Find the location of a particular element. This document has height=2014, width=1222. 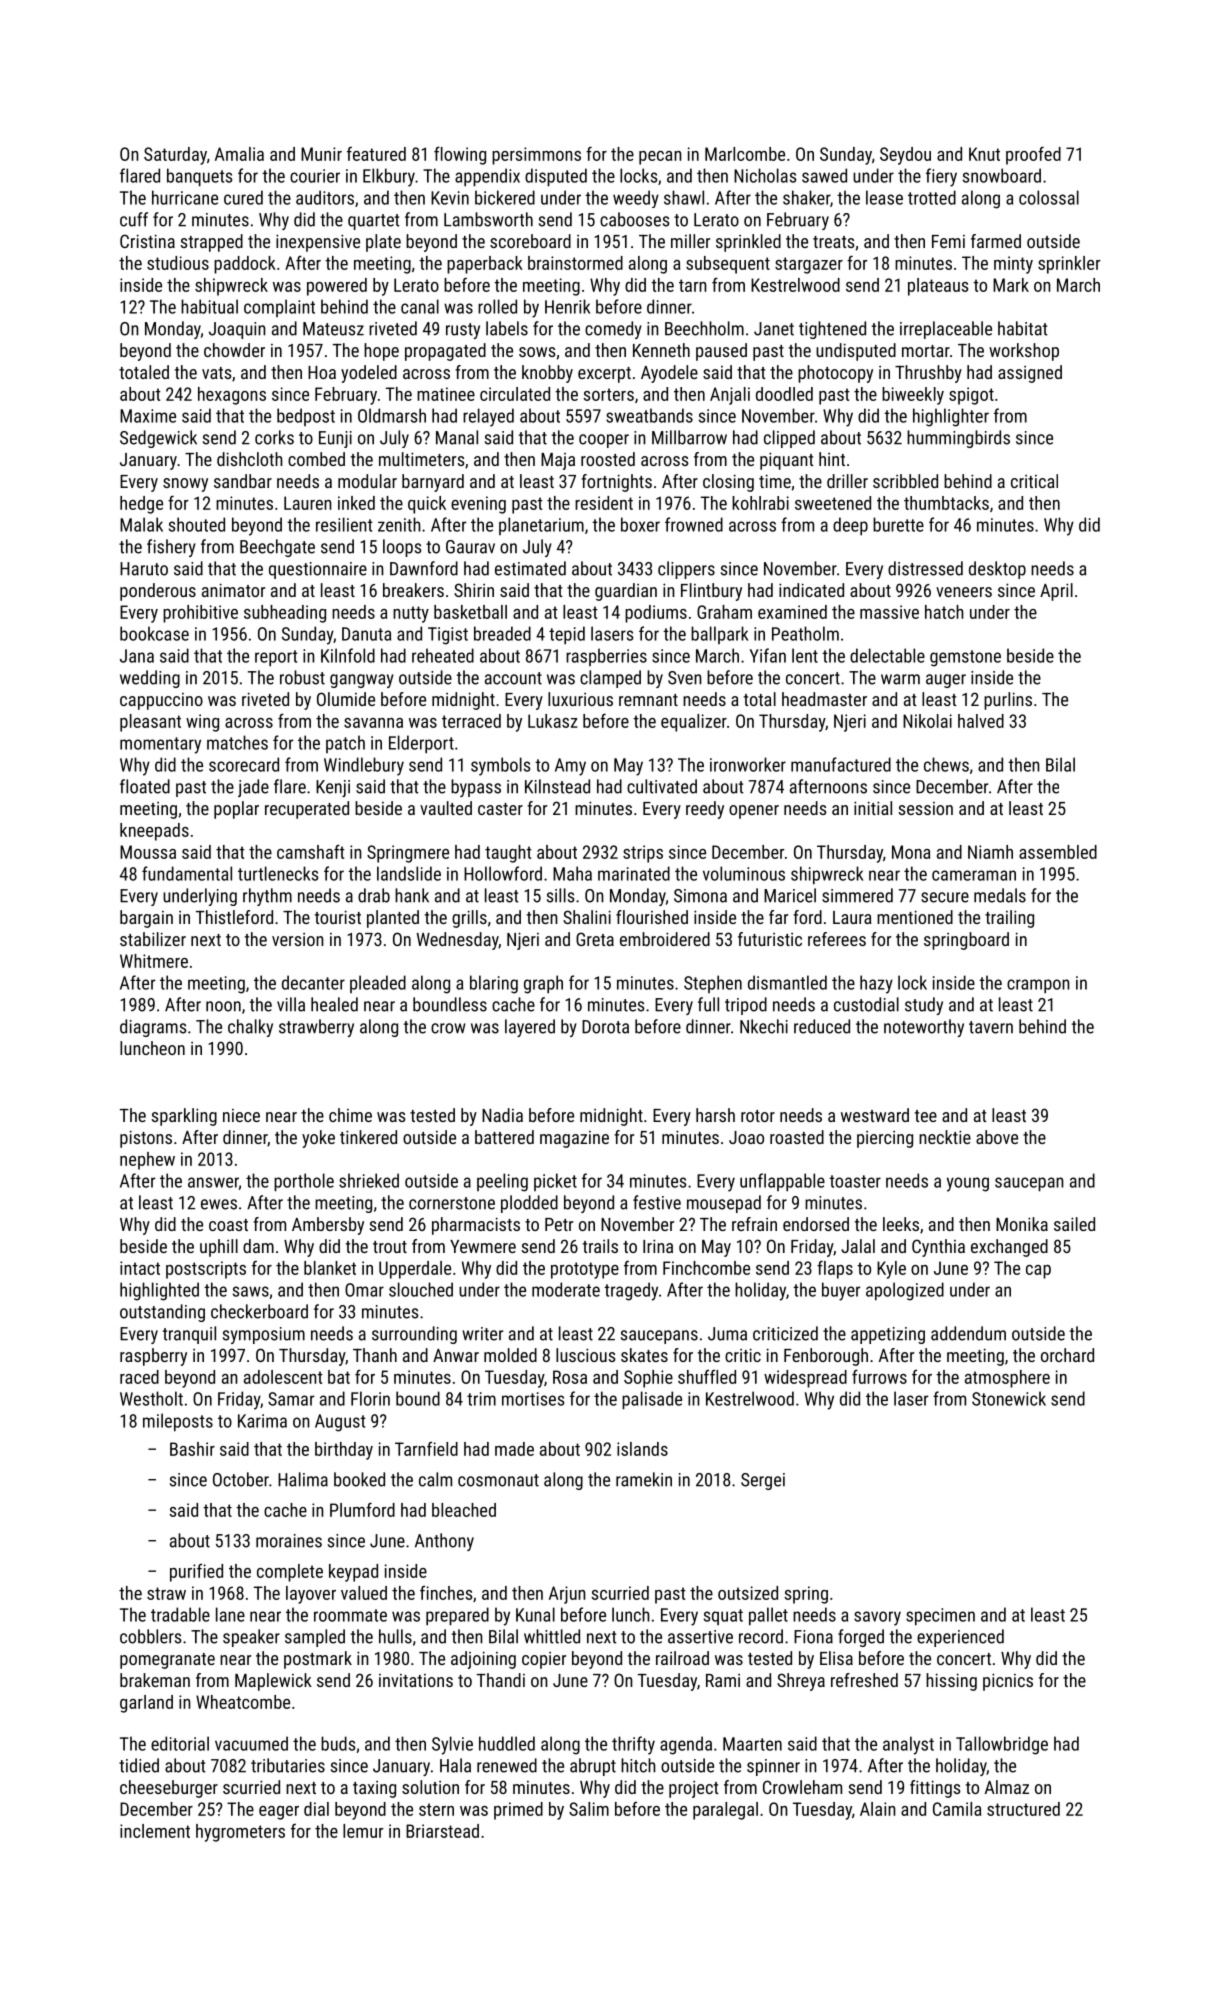

Saturday is located at coordinates (175, 156).
